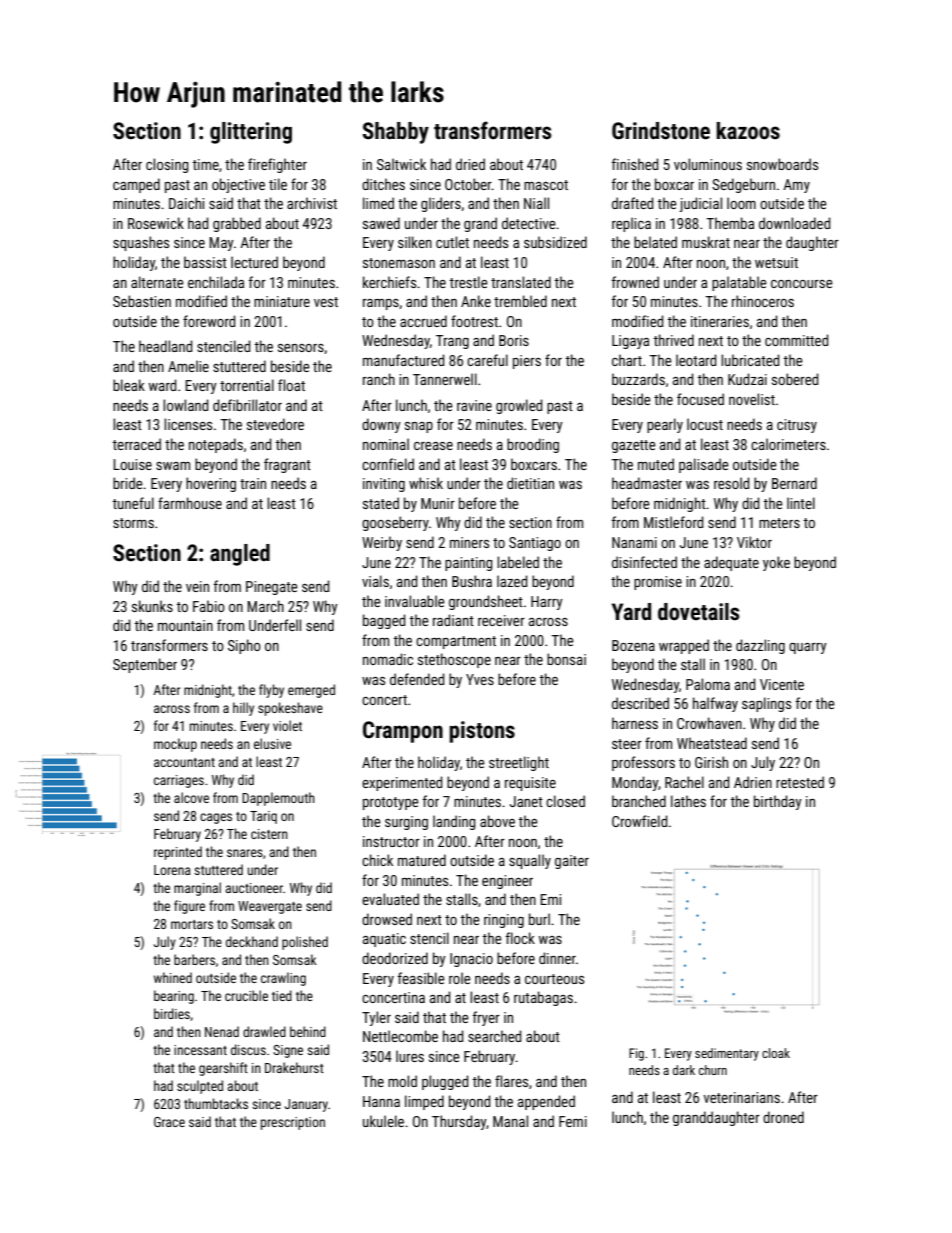 Image resolution: width=952 pixels, height=1233 pixels. What do you see at coordinates (748, 131) in the screenshot?
I see `kazoos` at bounding box center [748, 131].
